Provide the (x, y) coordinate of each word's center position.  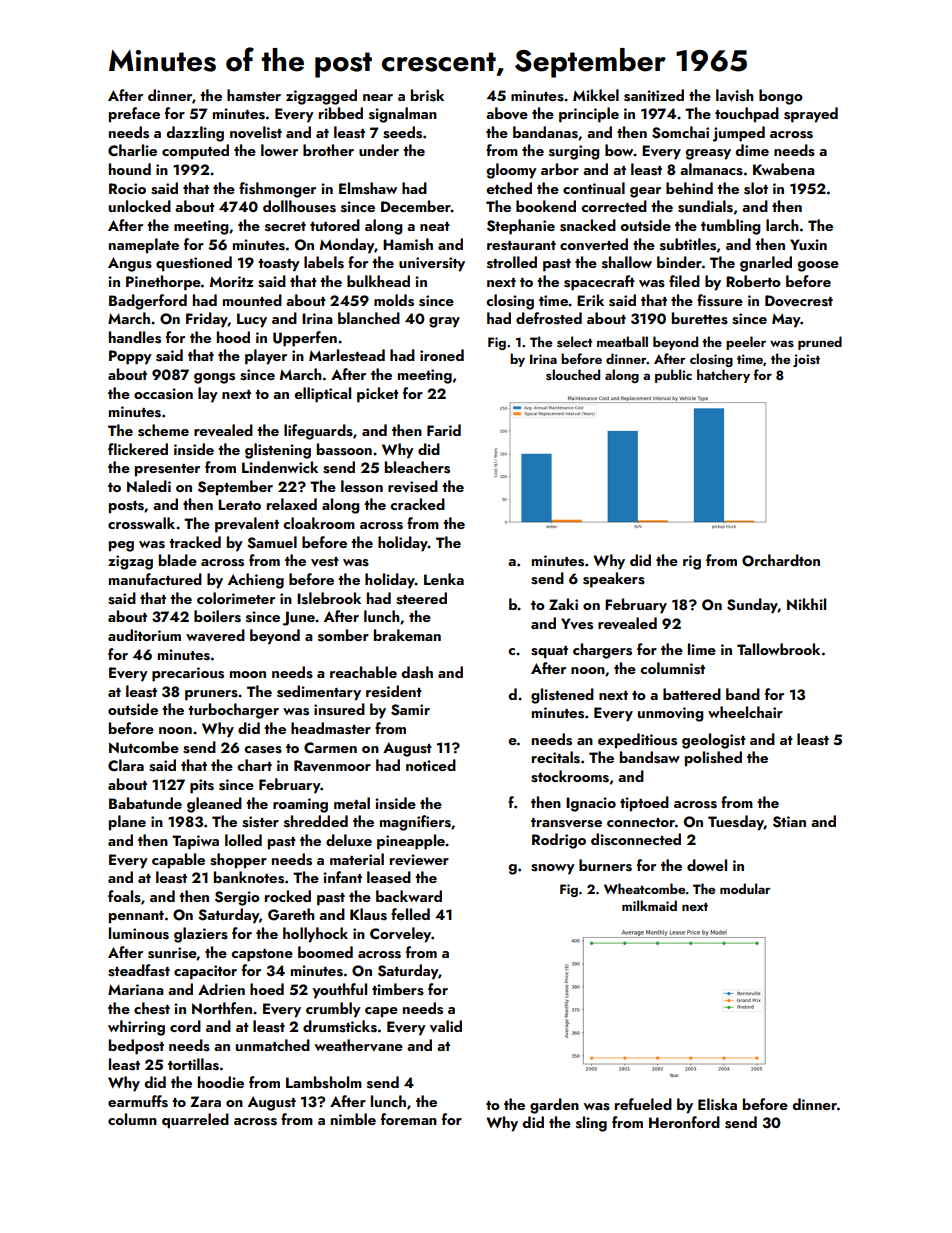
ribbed (341, 113)
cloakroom (319, 523)
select (574, 341)
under (379, 150)
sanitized (654, 95)
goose (818, 266)
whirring (136, 1028)
